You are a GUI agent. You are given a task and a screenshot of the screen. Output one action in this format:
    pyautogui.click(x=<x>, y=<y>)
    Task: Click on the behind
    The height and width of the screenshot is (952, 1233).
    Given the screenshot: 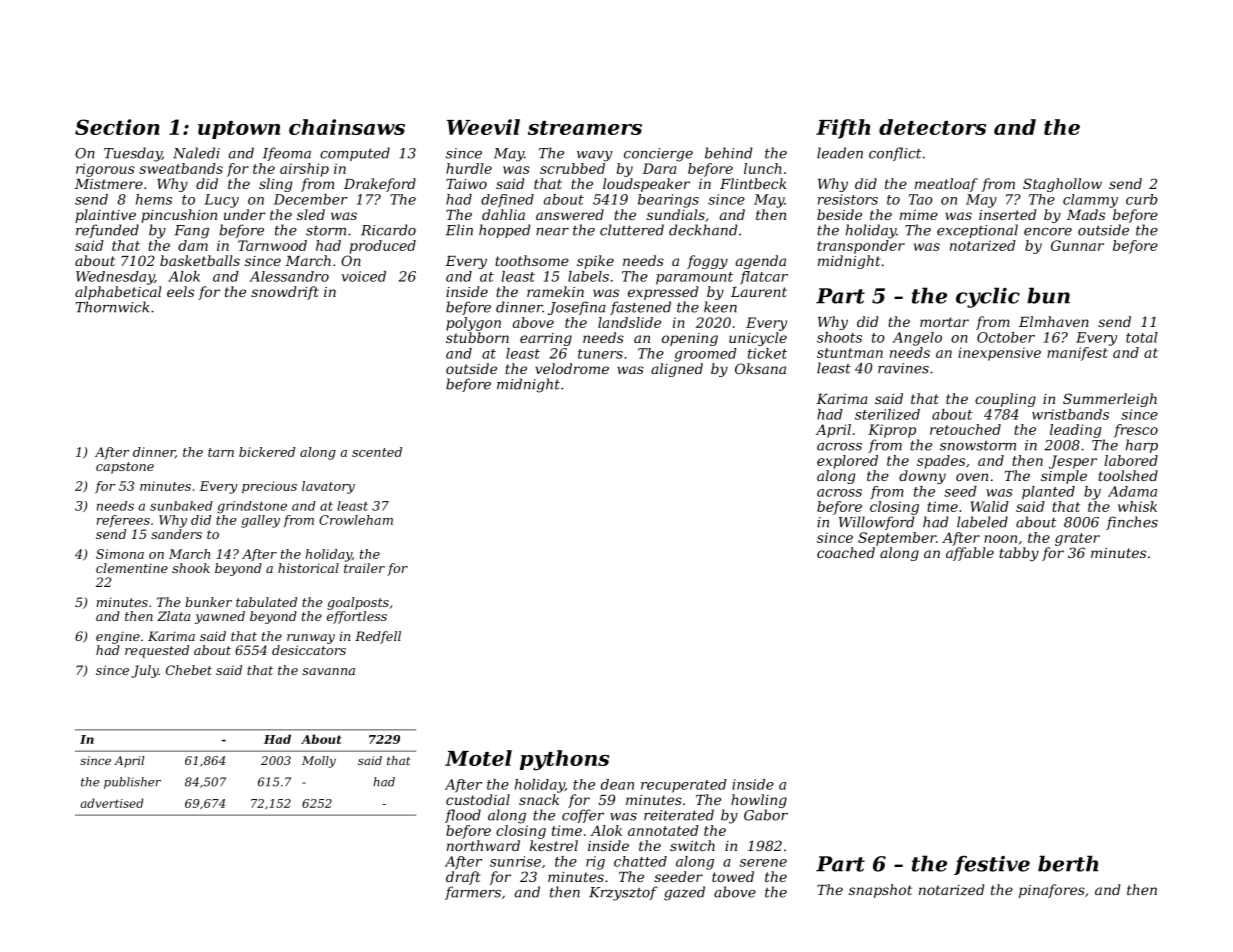 What is the action you would take?
    pyautogui.click(x=728, y=153)
